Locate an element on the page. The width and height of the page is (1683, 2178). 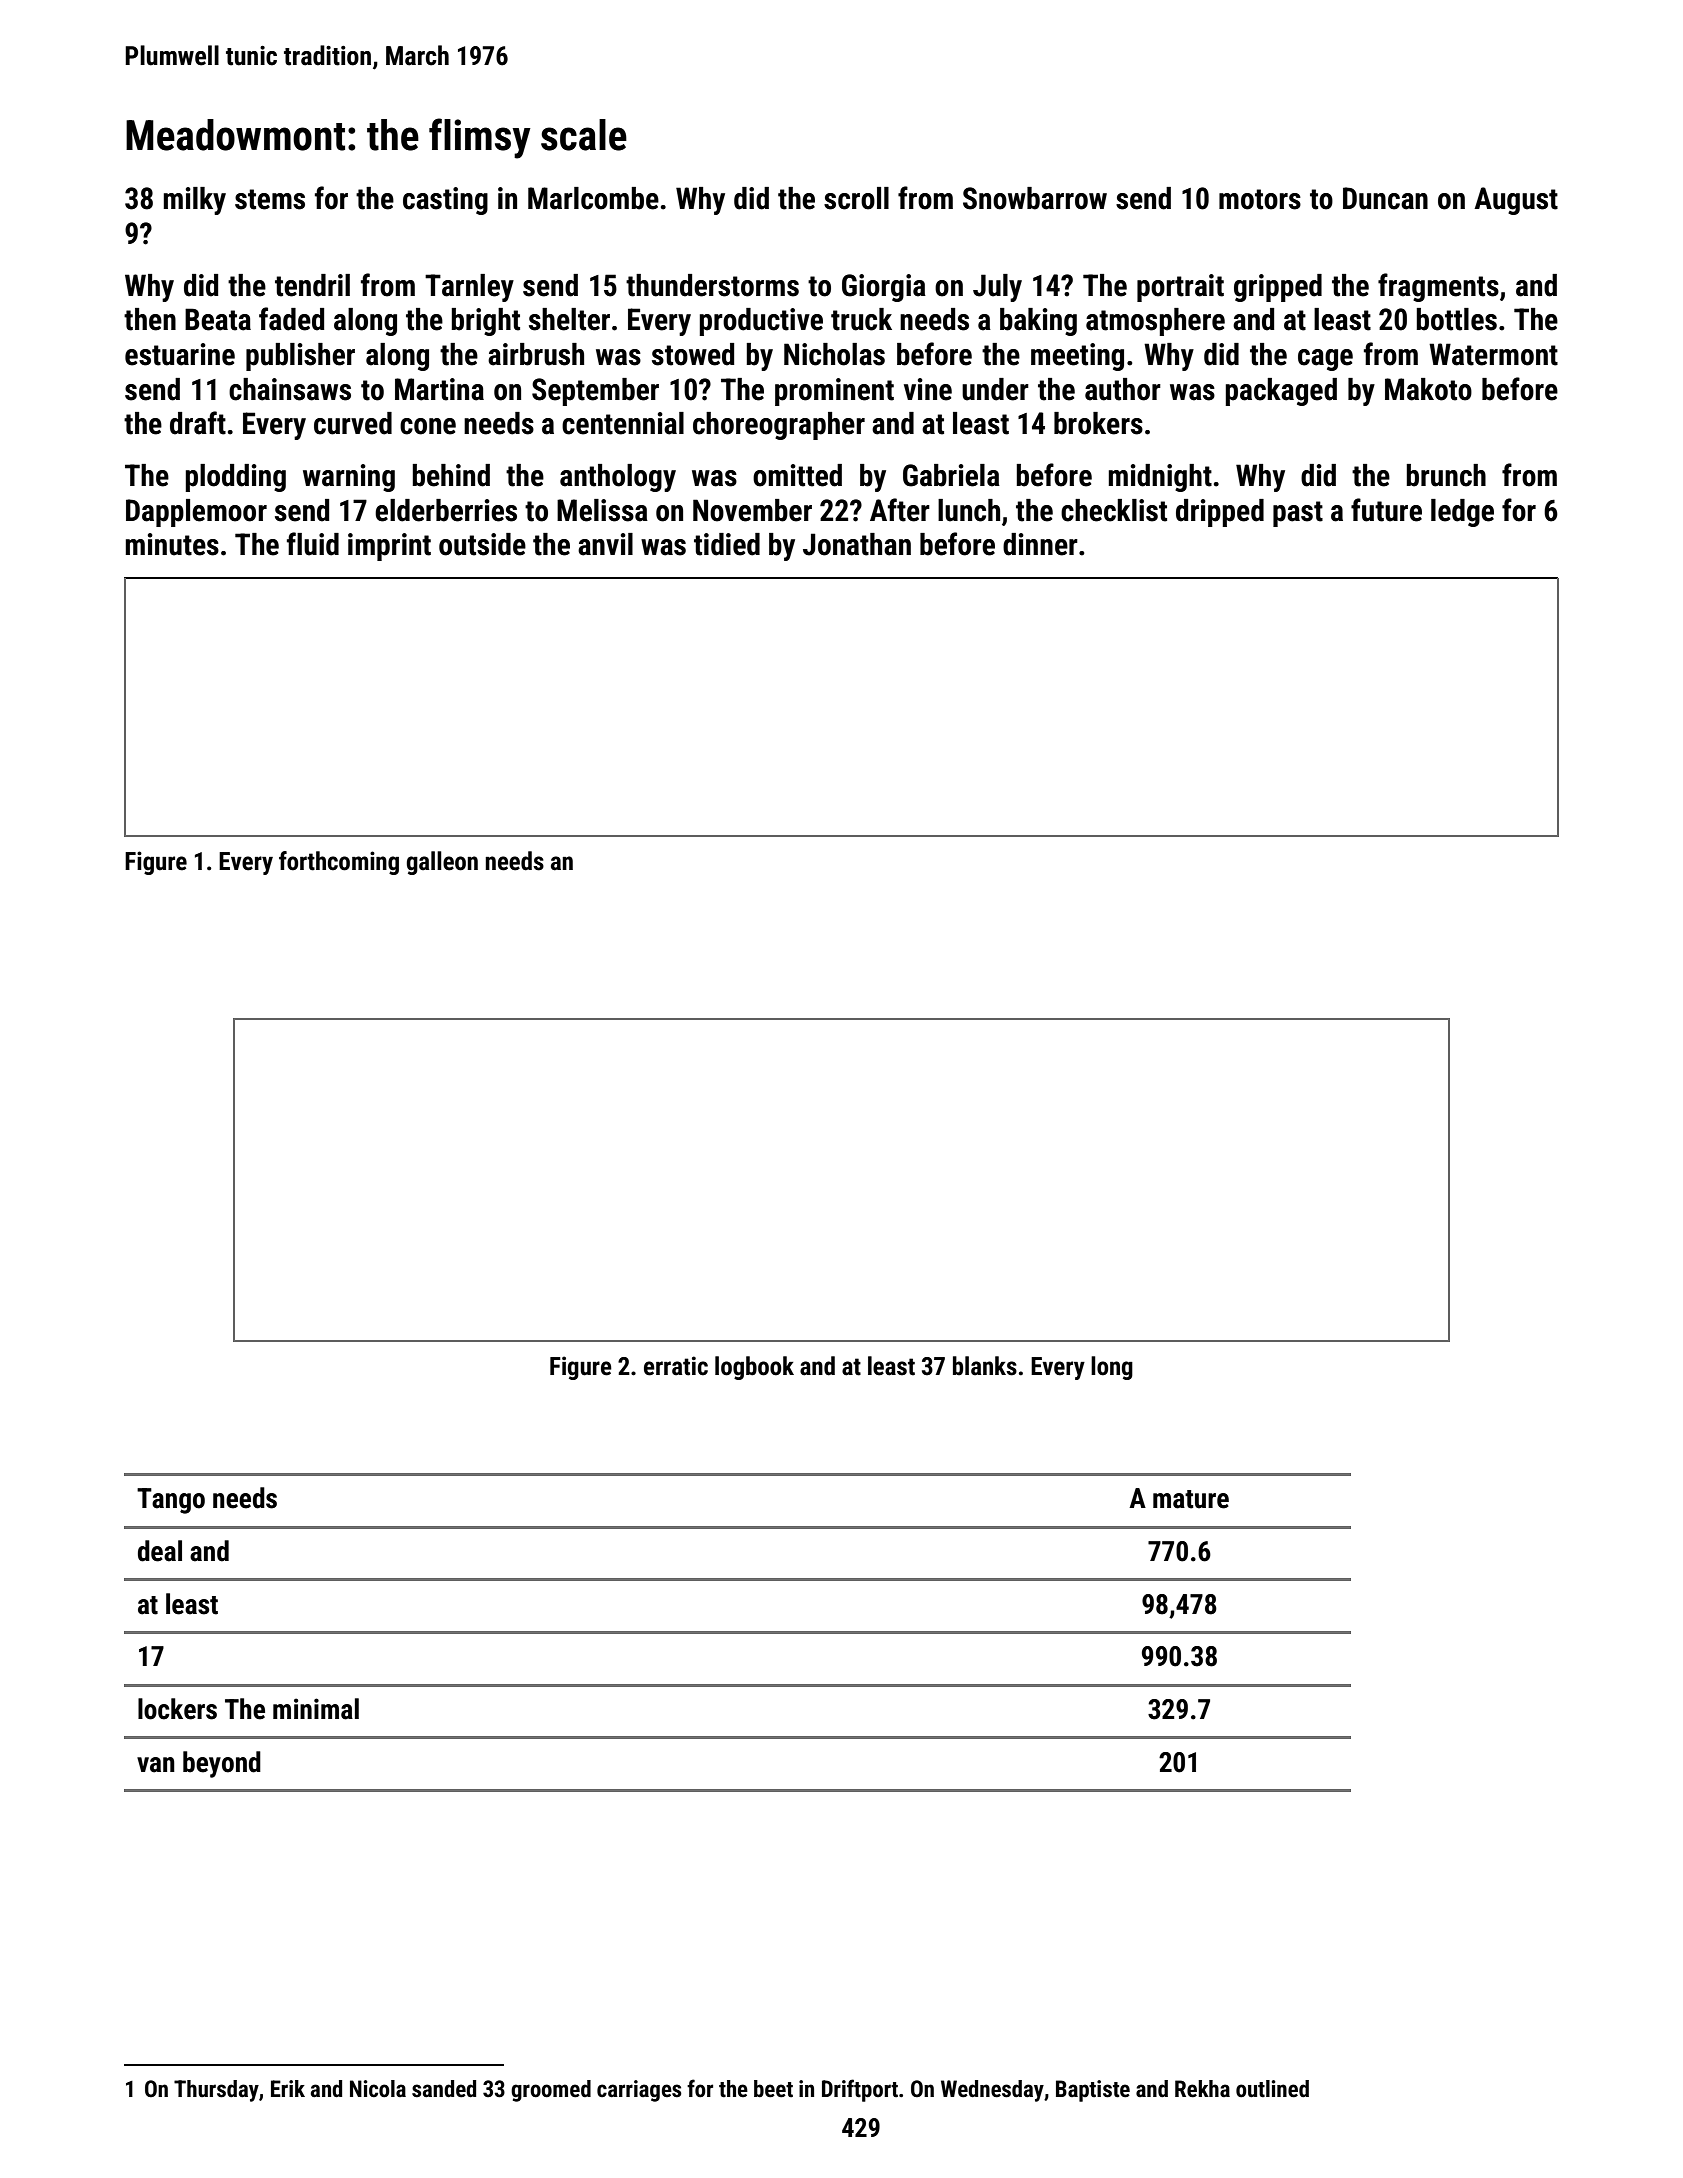
erratic is located at coordinates (676, 1366).
